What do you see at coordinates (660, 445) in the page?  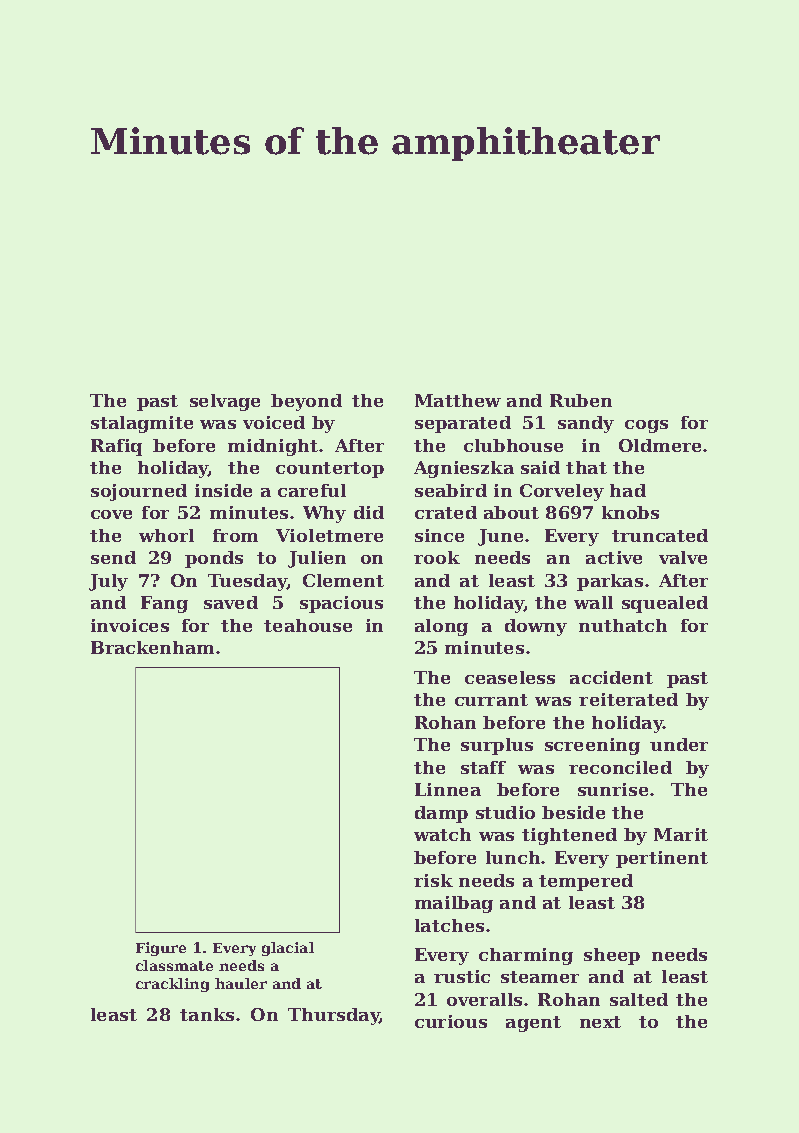 I see `Oldmere` at bounding box center [660, 445].
